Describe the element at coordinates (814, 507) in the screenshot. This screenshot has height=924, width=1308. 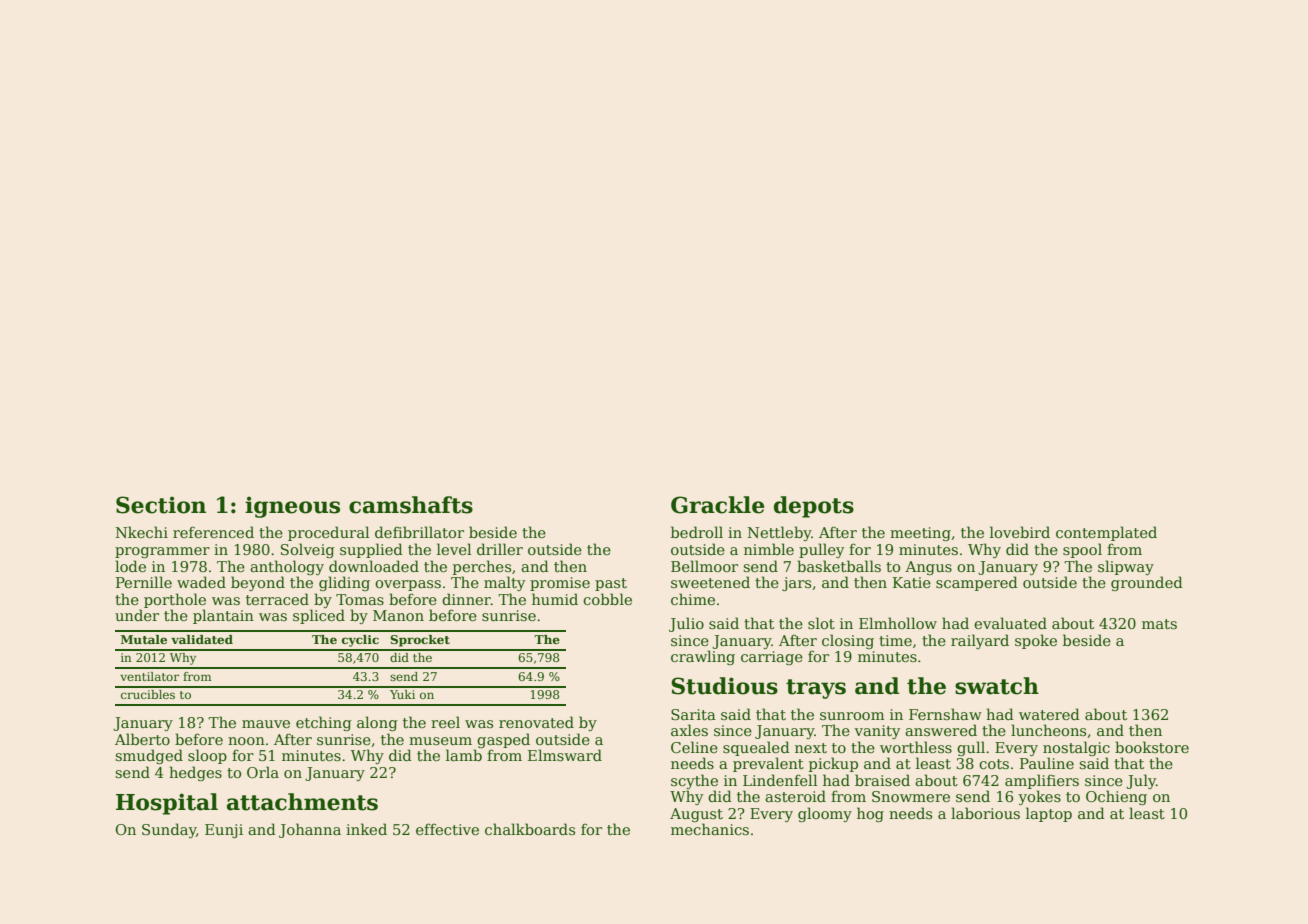
I see `depots` at that location.
